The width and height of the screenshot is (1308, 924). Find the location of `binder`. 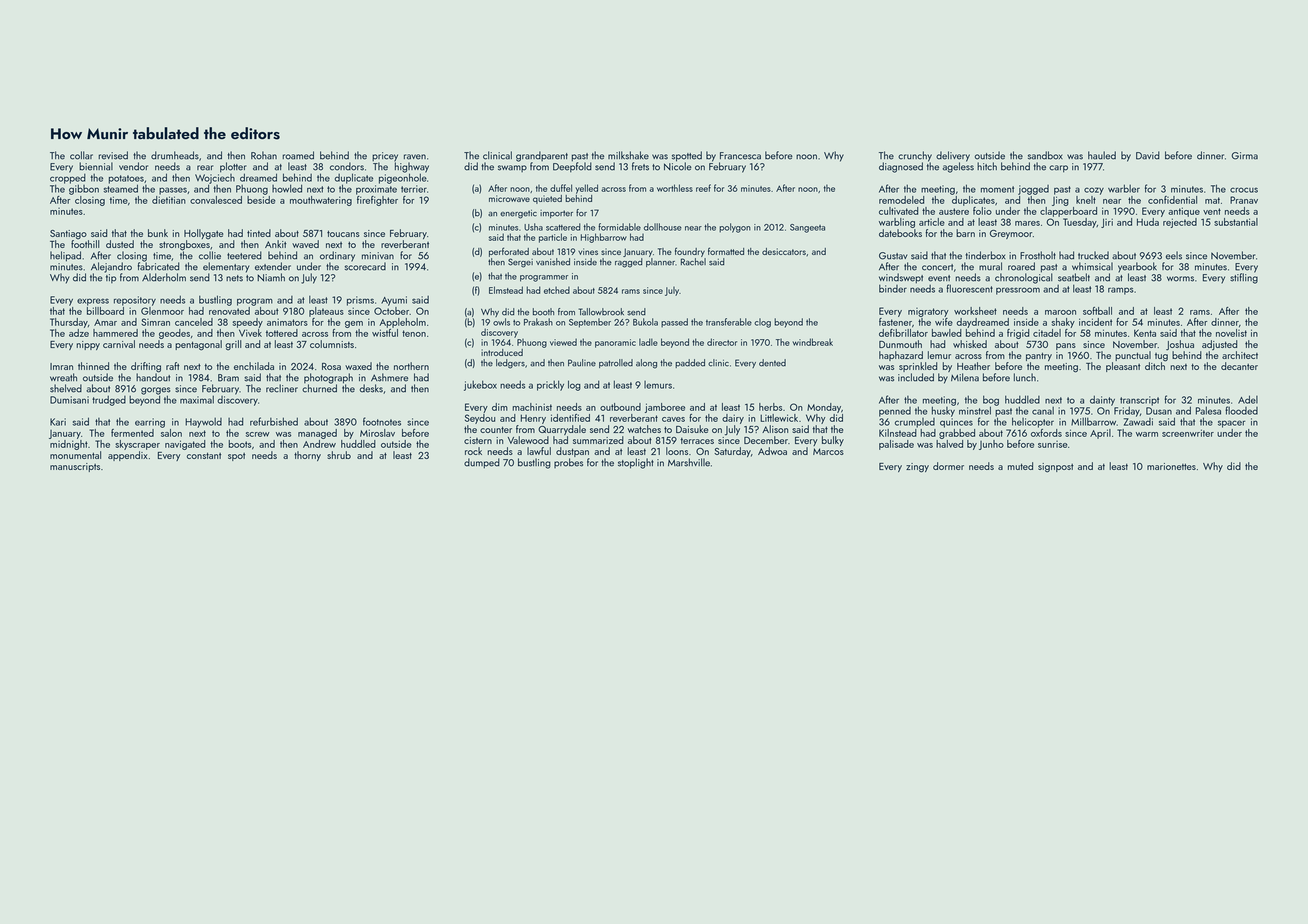

binder is located at coordinates (893, 289).
